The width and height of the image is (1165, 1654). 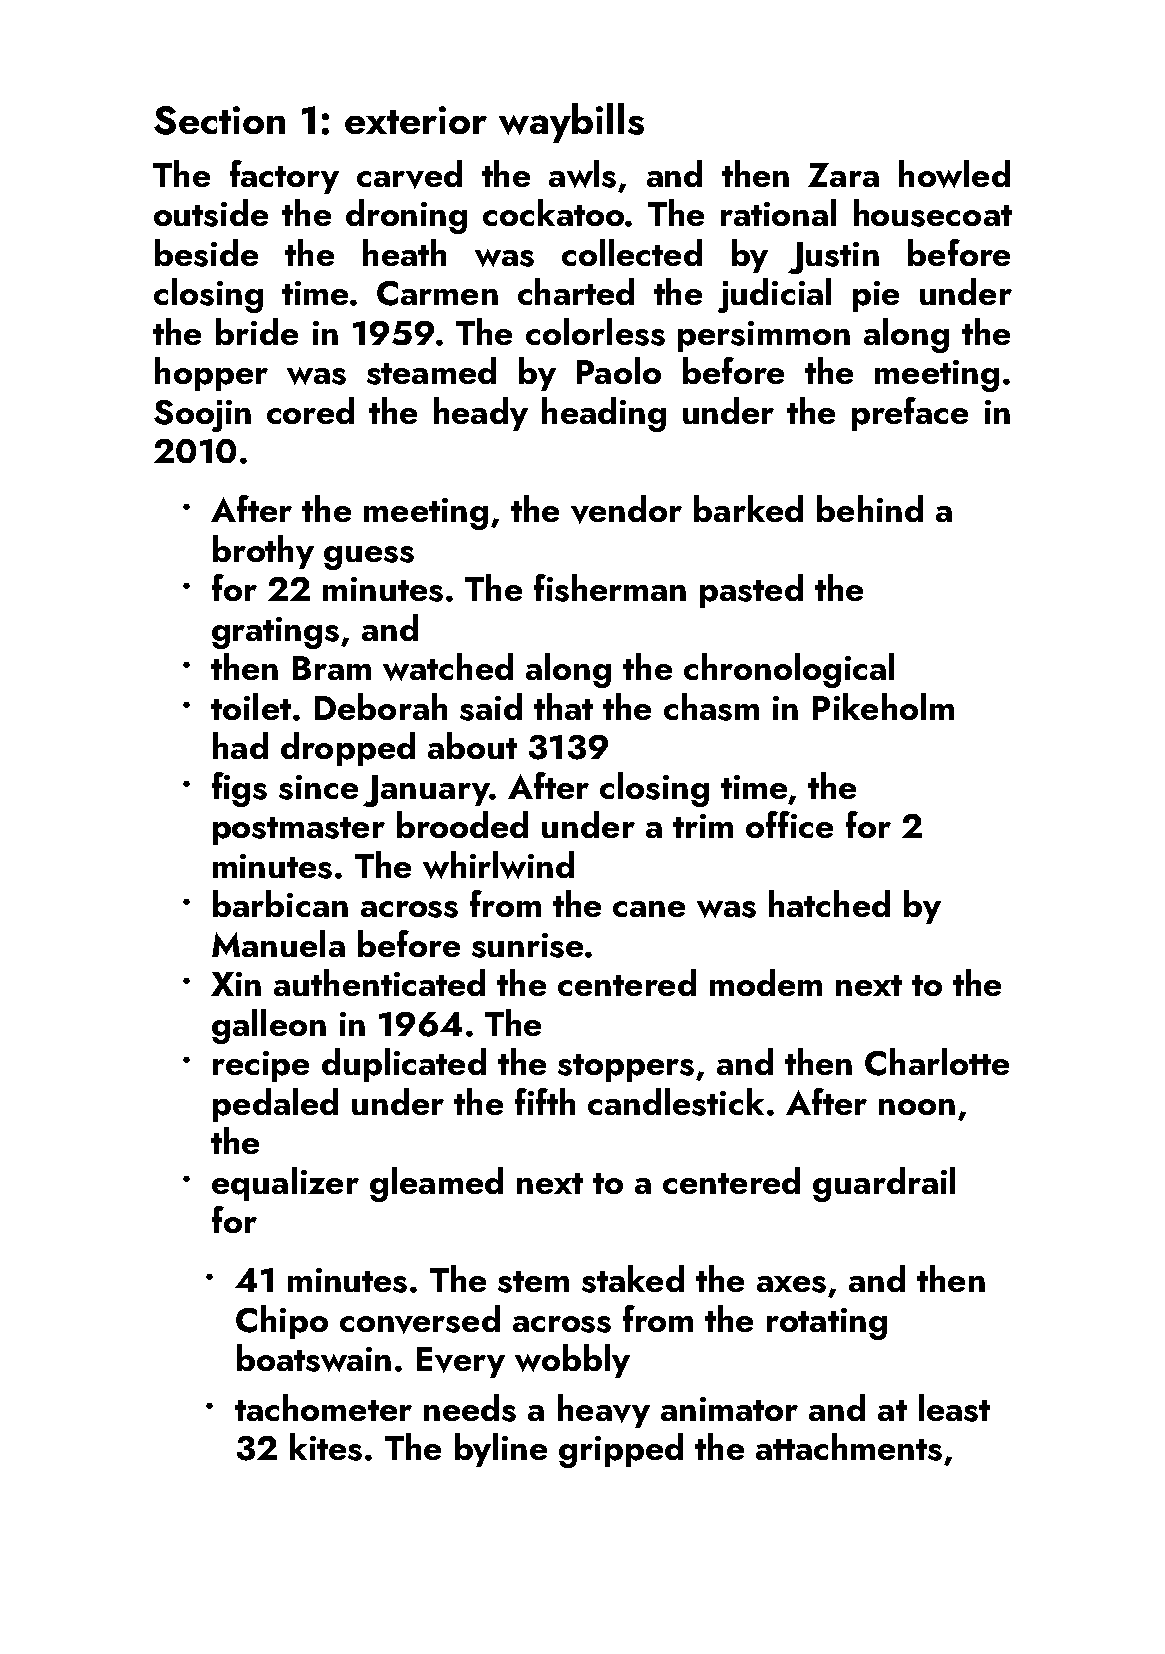 What do you see at coordinates (789, 824) in the image?
I see `office` at bounding box center [789, 824].
